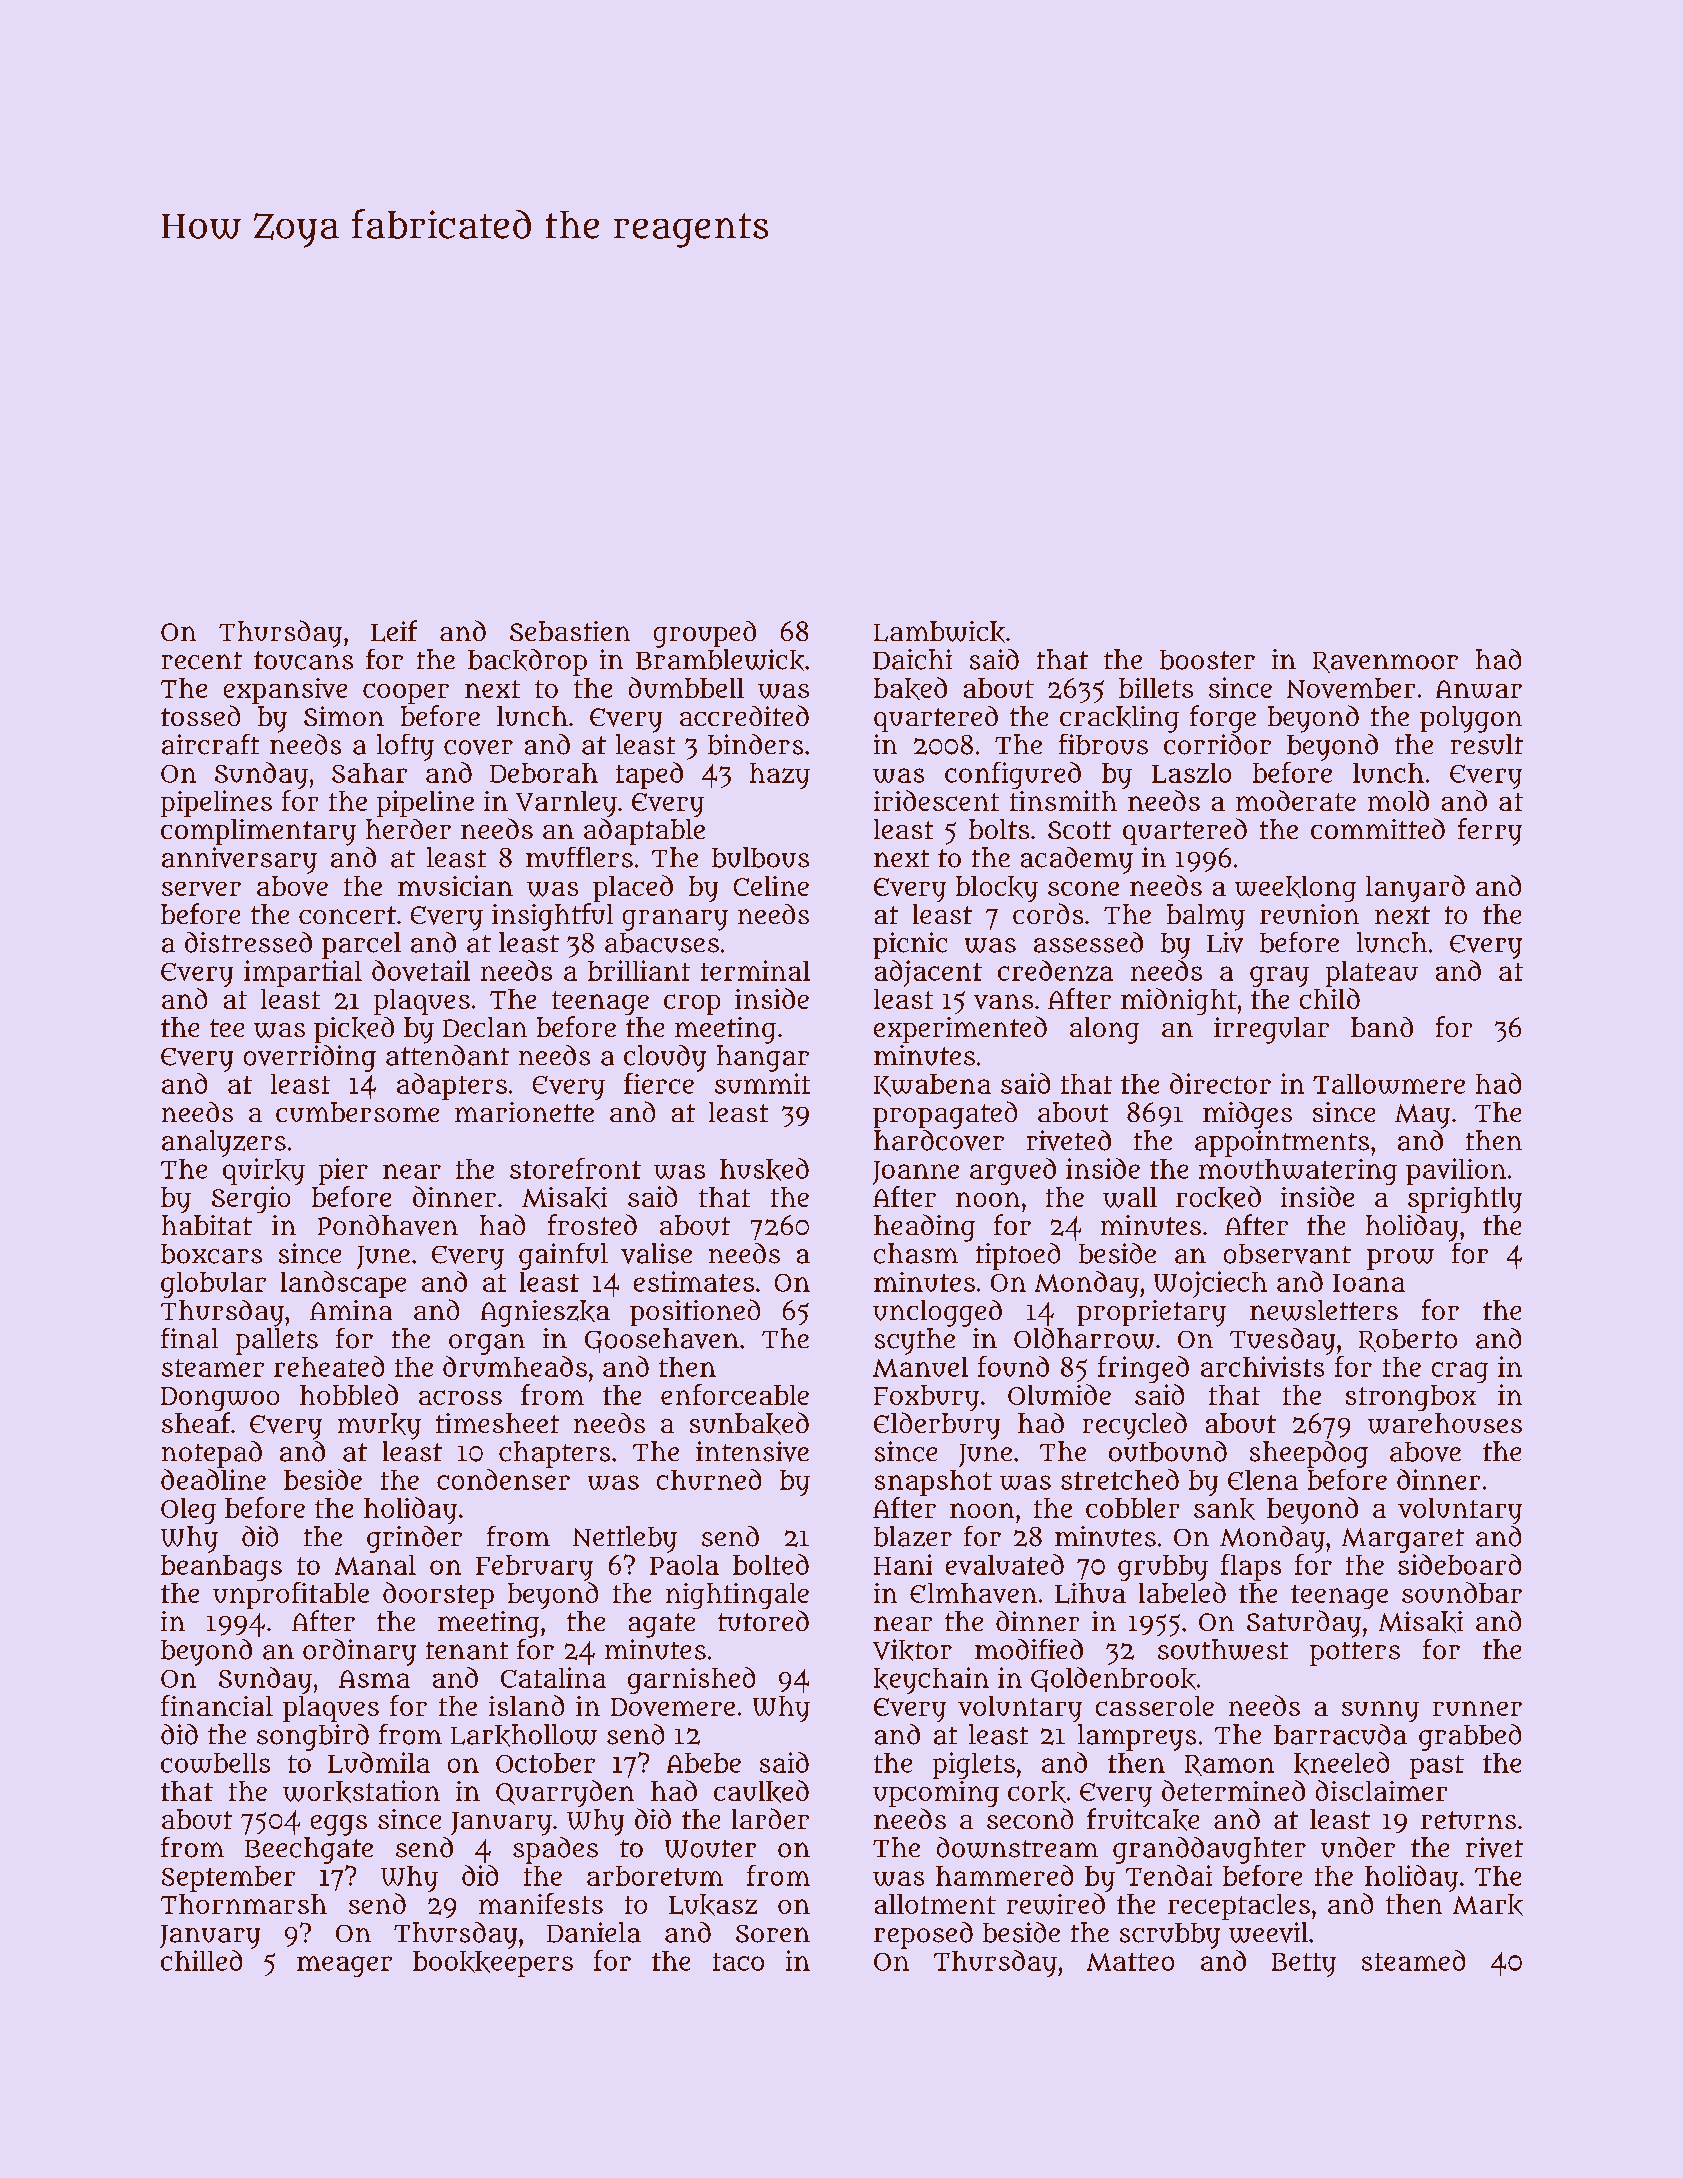 The image size is (1683, 2178). Describe the element at coordinates (737, 1596) in the screenshot. I see `nightingale` at that location.
